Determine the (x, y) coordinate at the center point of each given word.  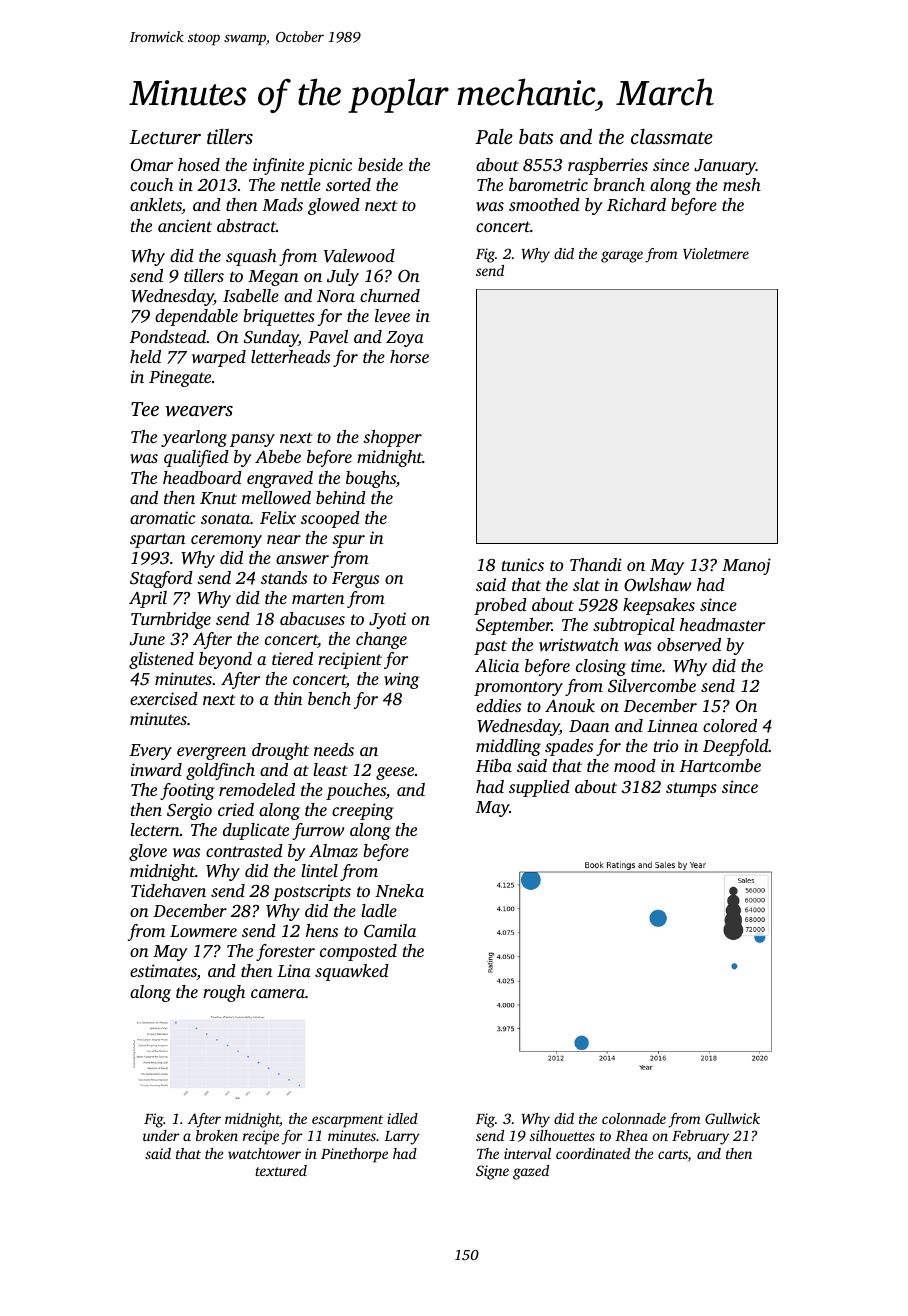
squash (251, 257)
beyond (225, 660)
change (381, 640)
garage (622, 257)
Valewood (359, 256)
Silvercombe (652, 686)
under (161, 1135)
